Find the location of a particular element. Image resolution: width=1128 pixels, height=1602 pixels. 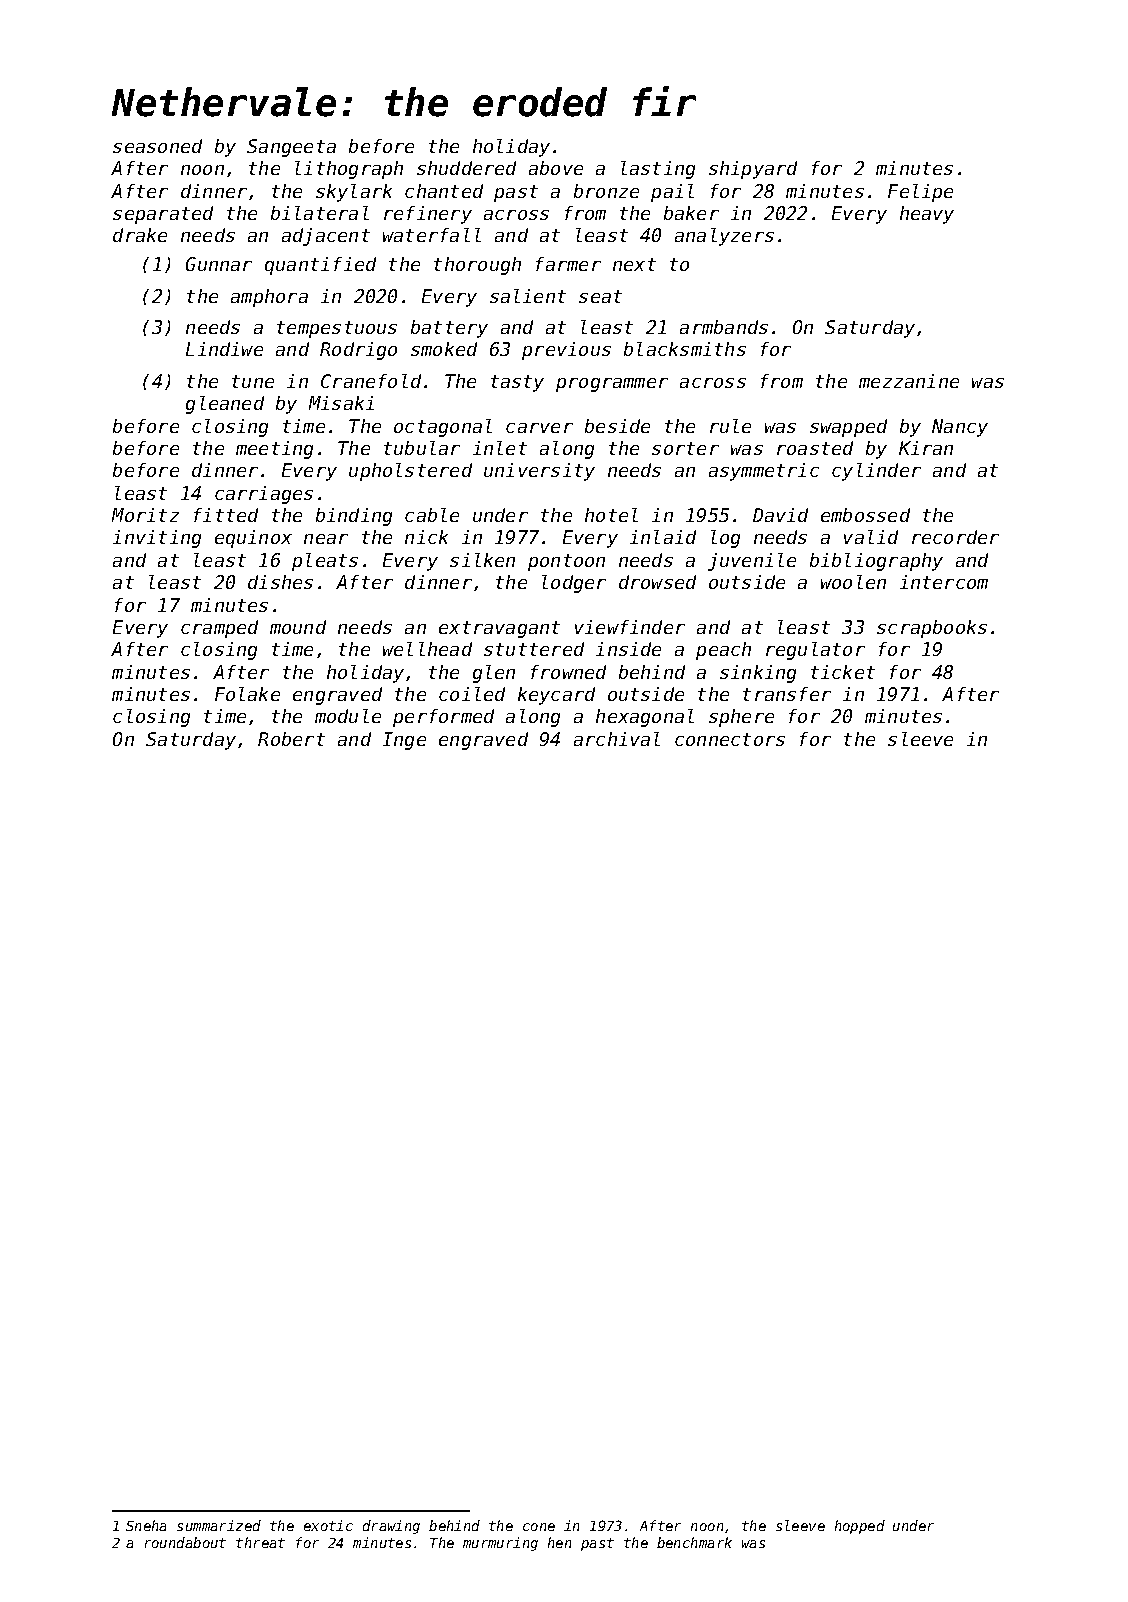

hopped is located at coordinates (860, 1527).
